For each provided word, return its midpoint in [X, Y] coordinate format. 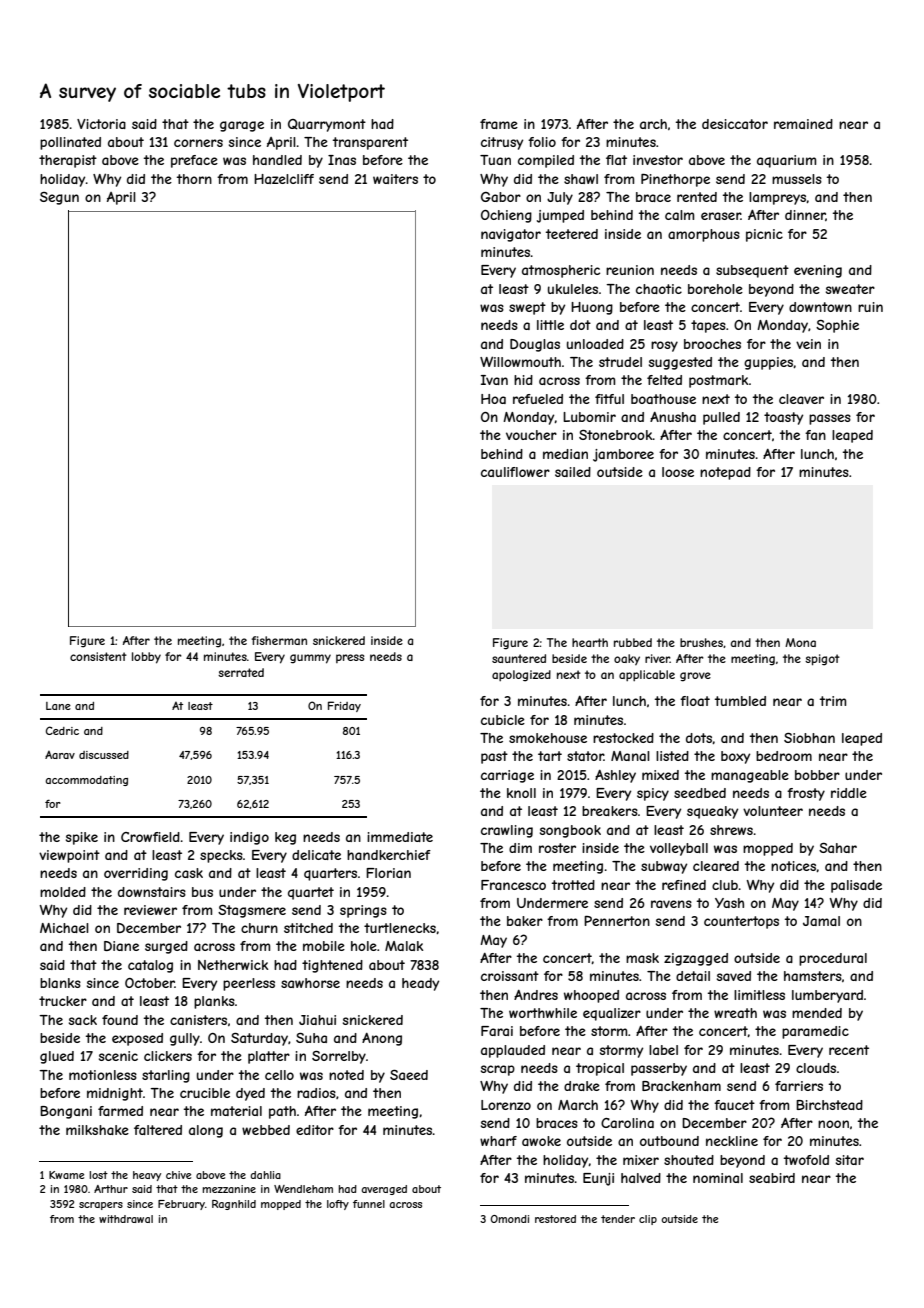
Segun [59, 198]
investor [658, 160]
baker [525, 921]
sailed [573, 472]
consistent [98, 656]
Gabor [501, 197]
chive [178, 1175]
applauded [513, 1051]
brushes [701, 642]
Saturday [259, 1039]
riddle [849, 793]
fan [815, 435]
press [350, 658]
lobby [146, 658]
